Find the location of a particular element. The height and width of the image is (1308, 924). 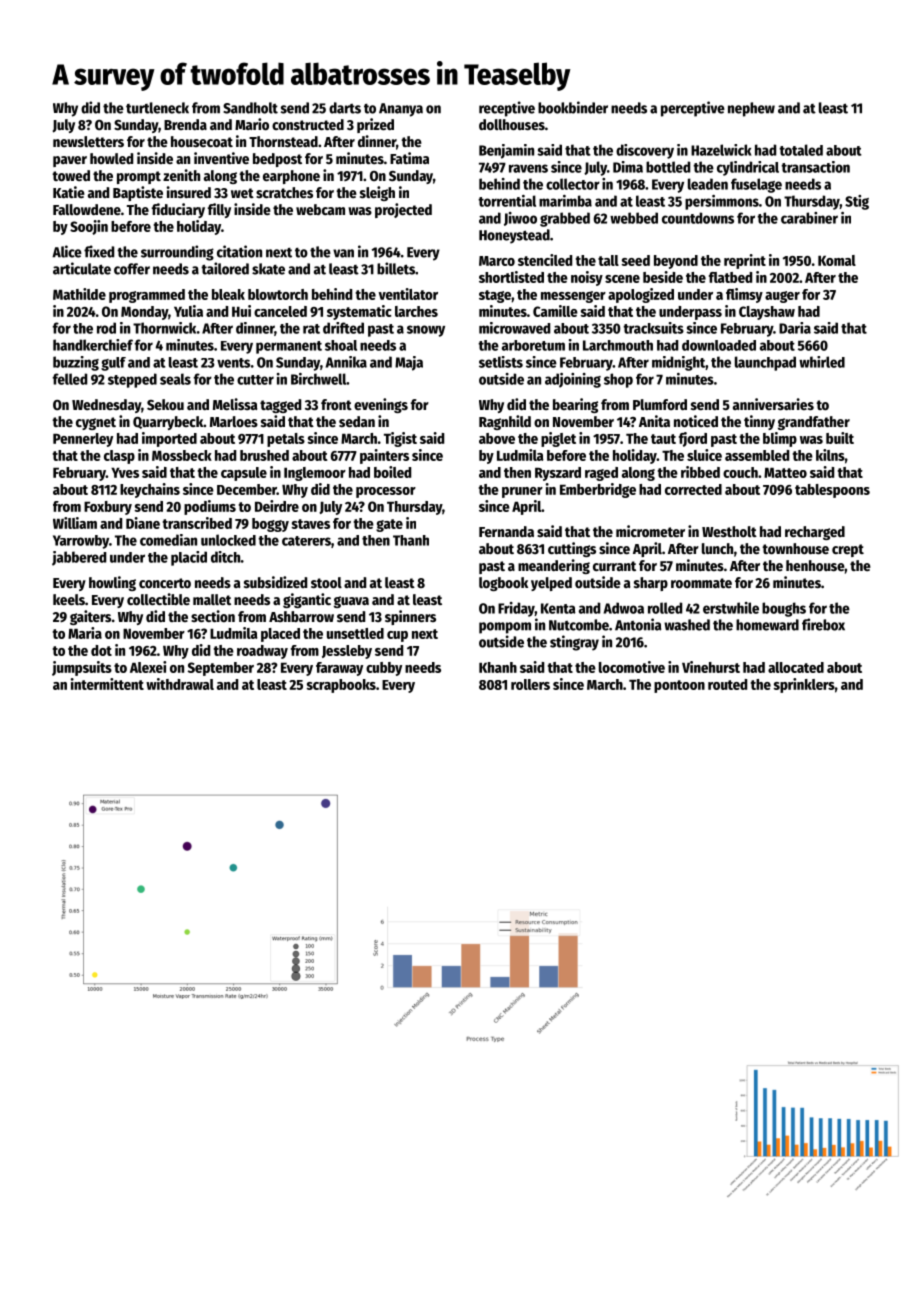

Foxbury is located at coordinates (108, 508).
